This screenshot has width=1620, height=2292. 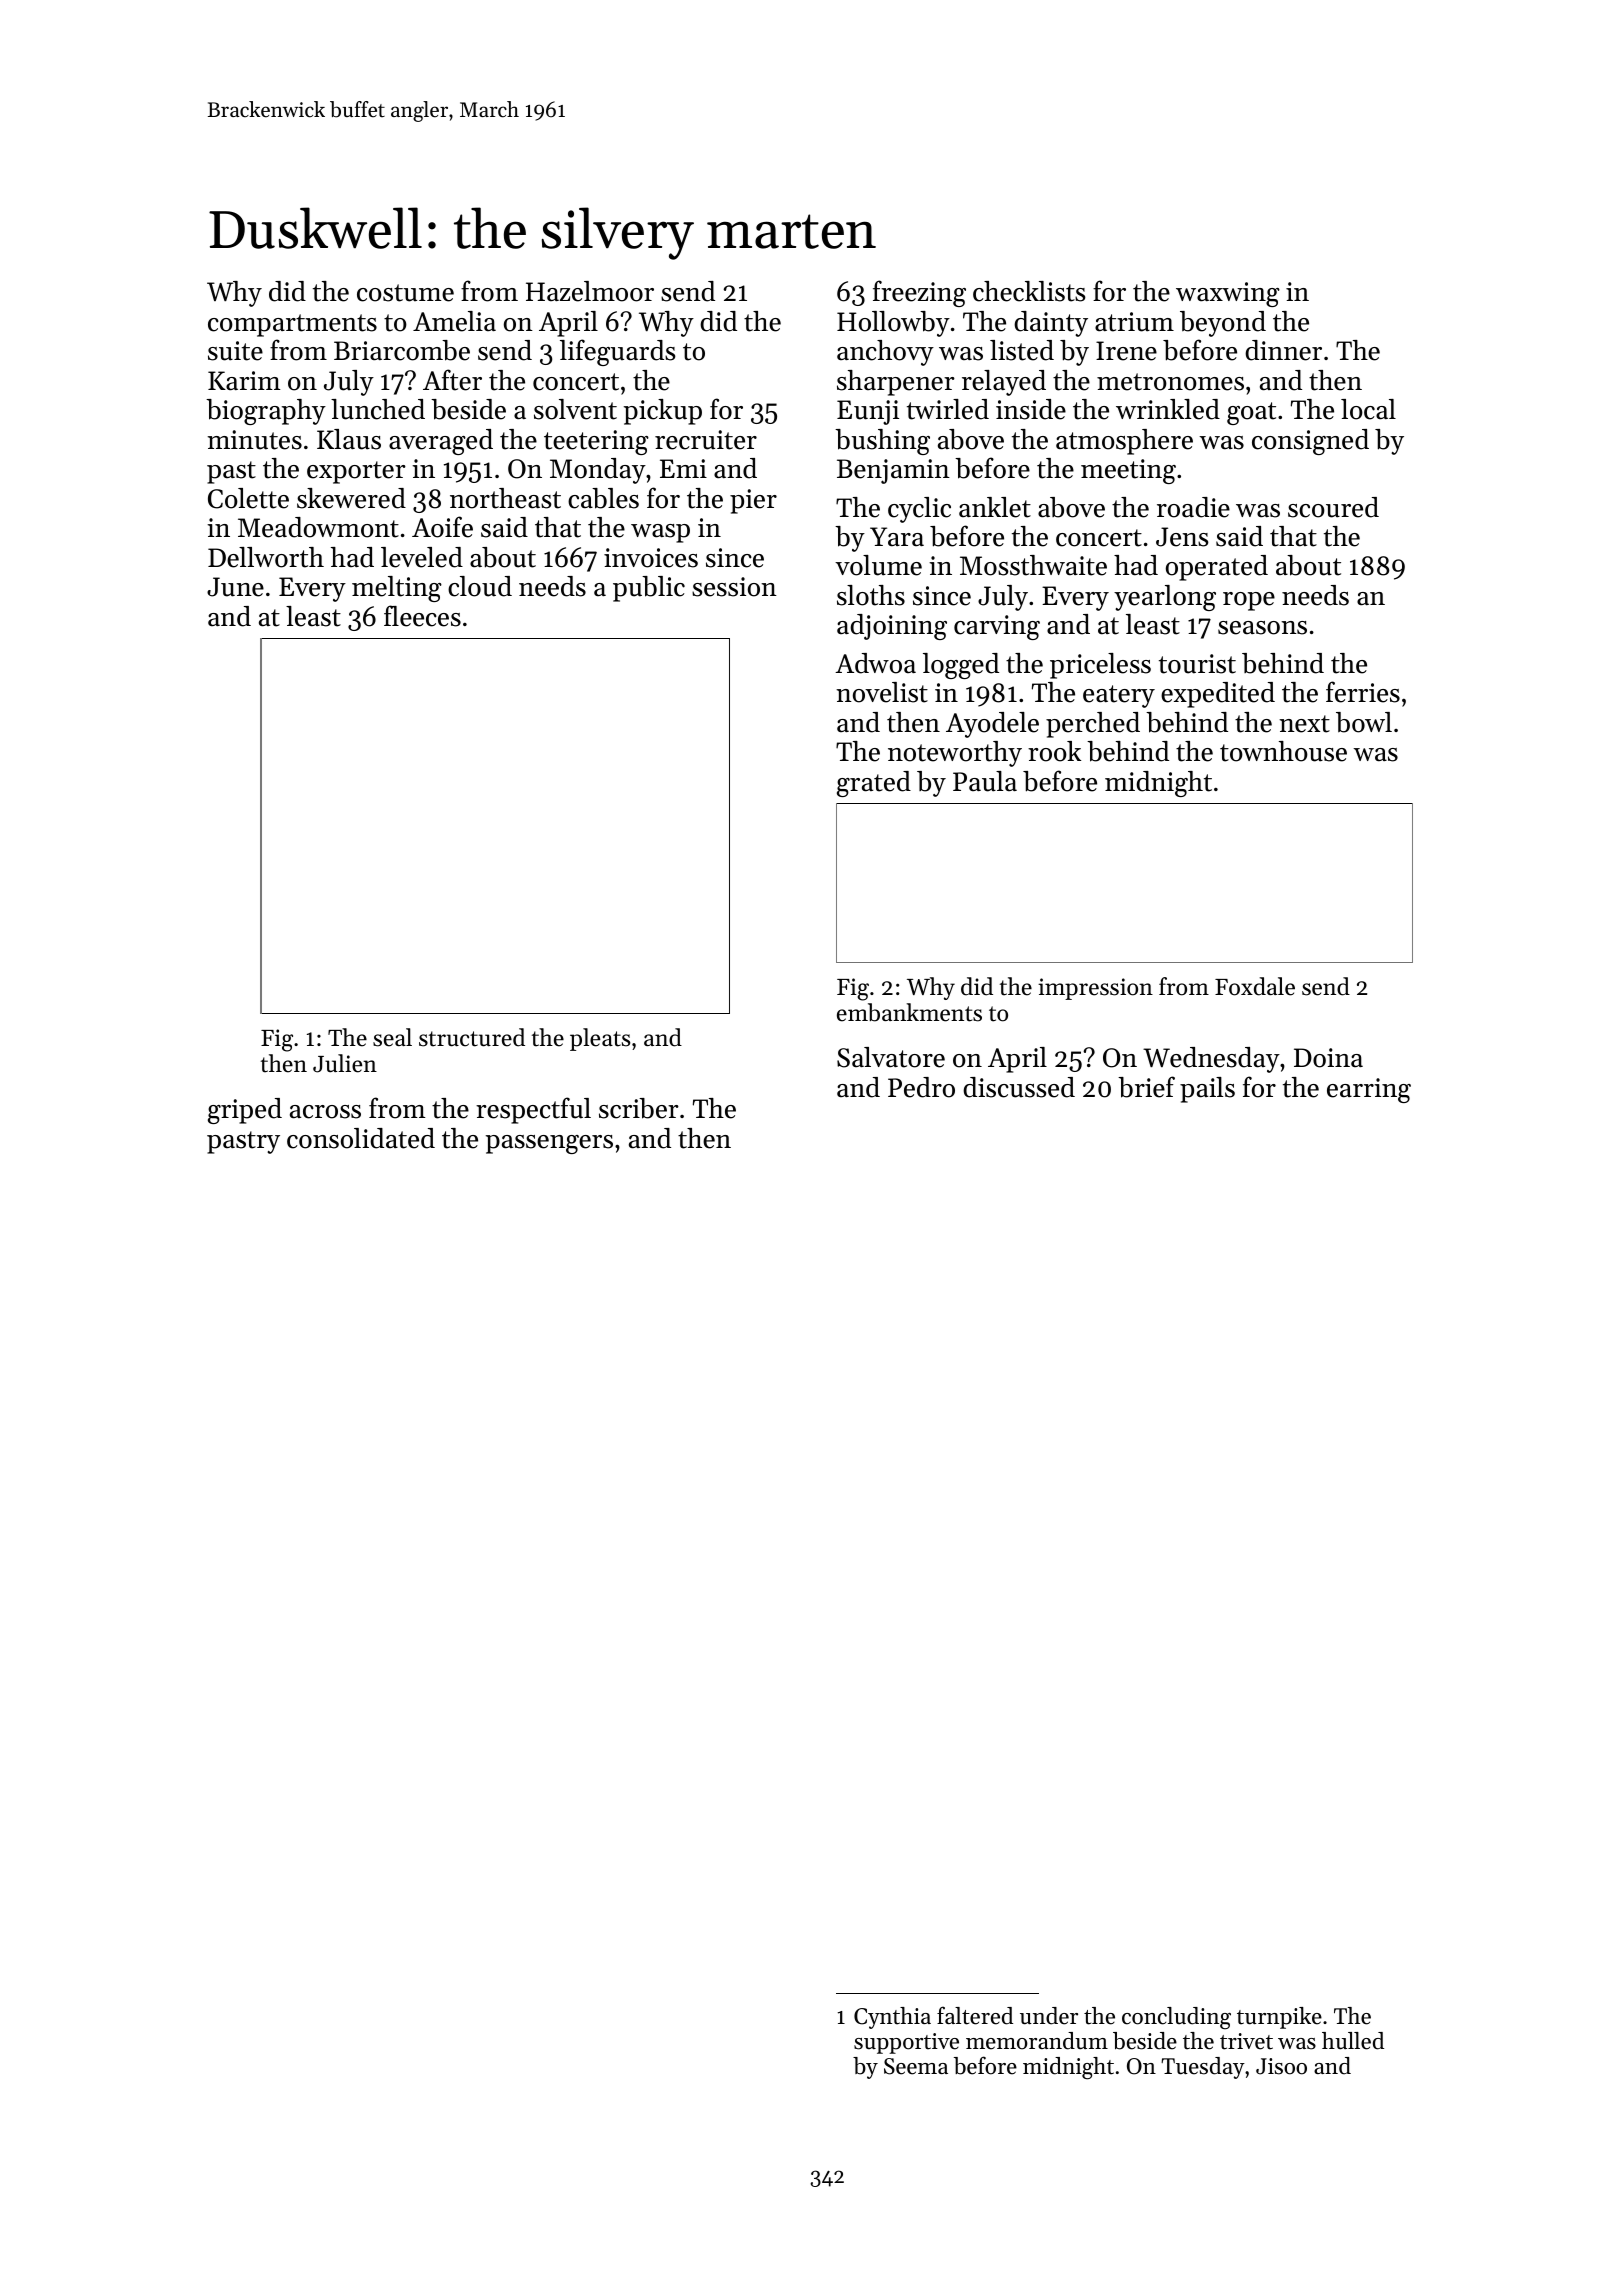 I want to click on turnpike, so click(x=1279, y=2018).
